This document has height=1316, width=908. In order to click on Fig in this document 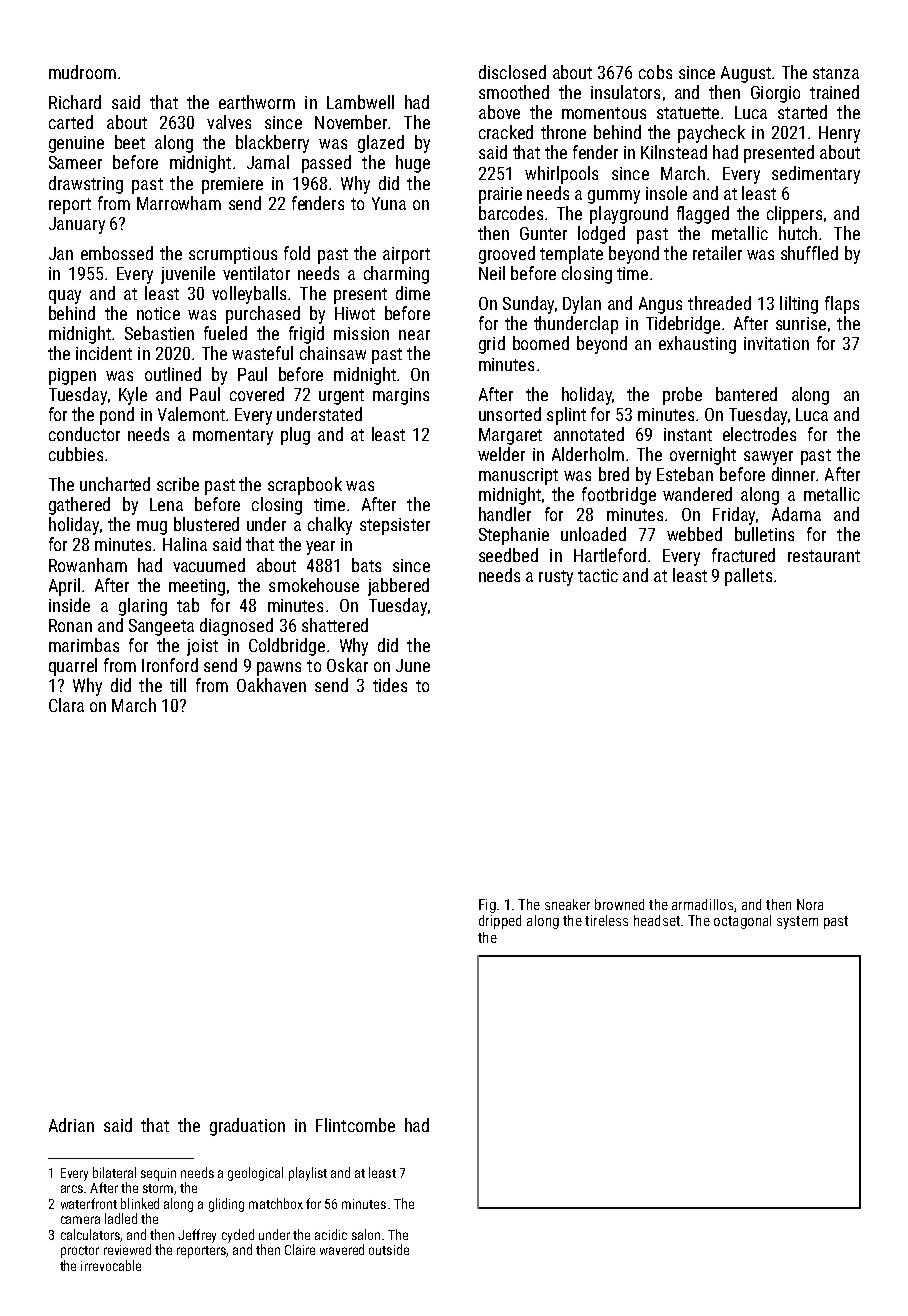, I will do `click(487, 906)`.
